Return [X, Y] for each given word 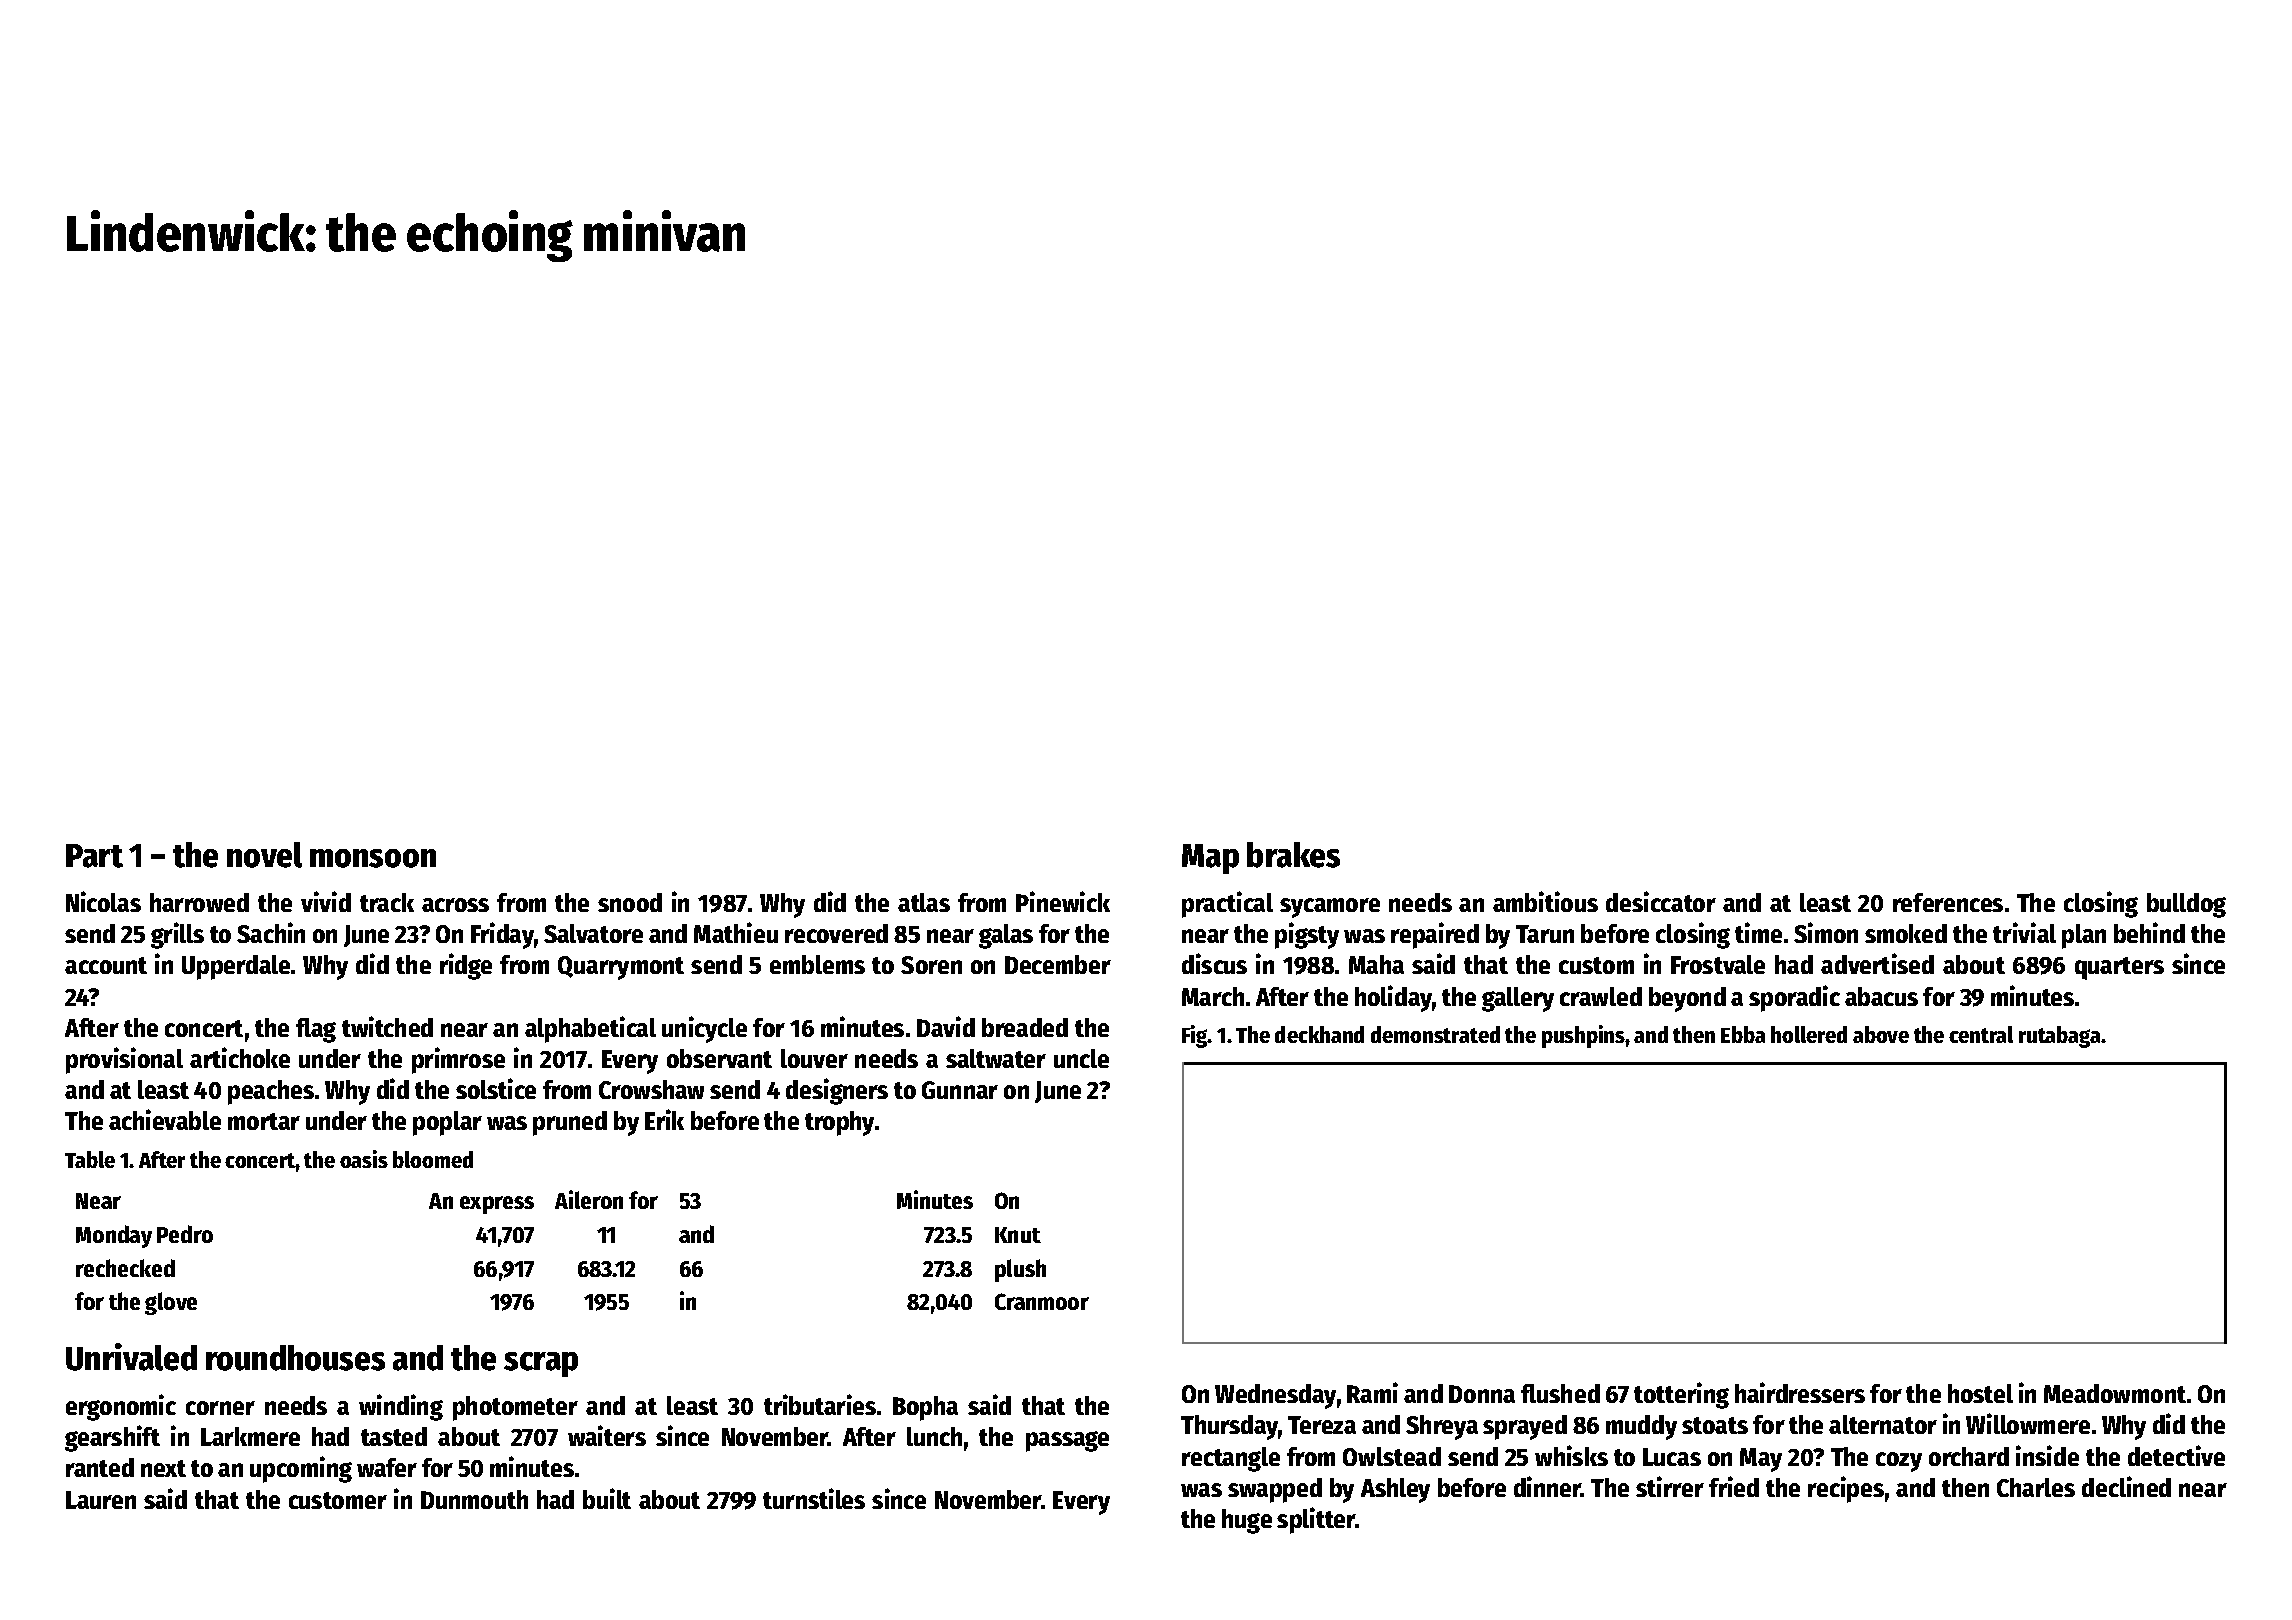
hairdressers [1800, 1392]
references [1948, 902]
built [607, 1498]
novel [264, 855]
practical [1227, 904]
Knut [1018, 1235]
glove [171, 1303]
